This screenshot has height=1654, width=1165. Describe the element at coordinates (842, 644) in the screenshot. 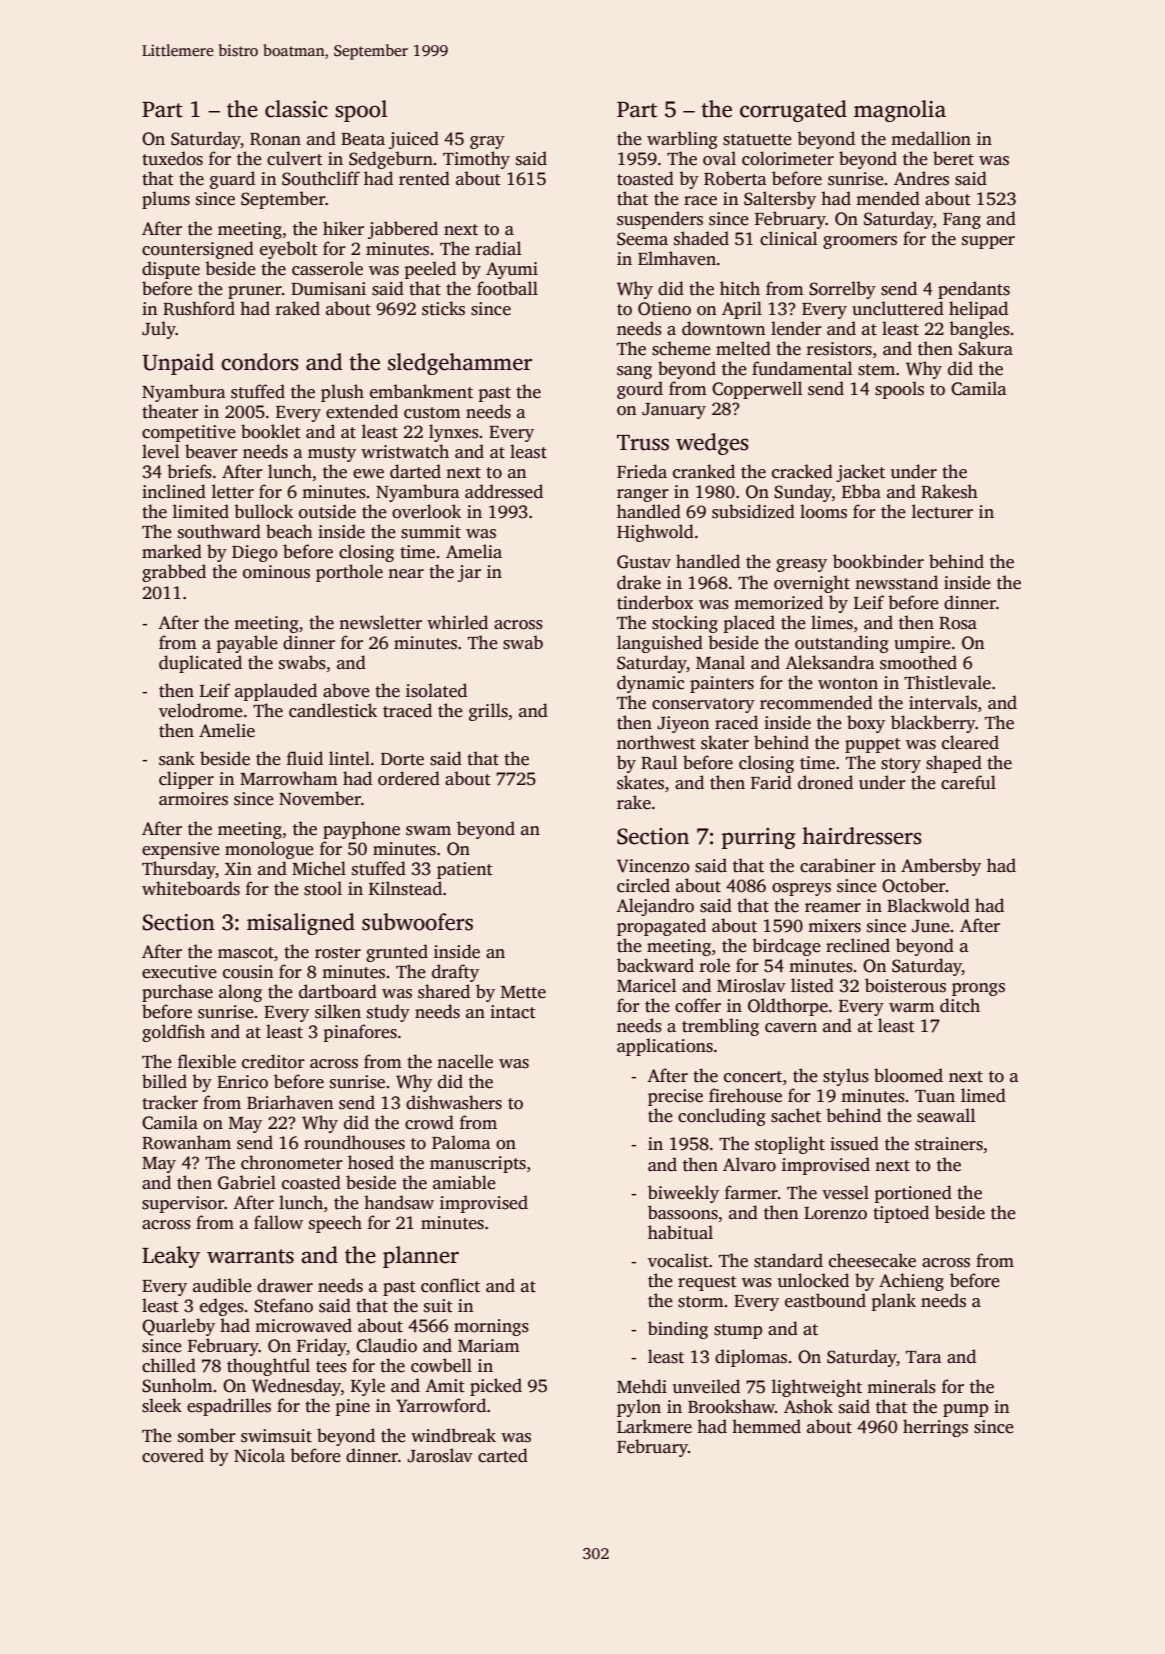

I see `outstanding` at that location.
